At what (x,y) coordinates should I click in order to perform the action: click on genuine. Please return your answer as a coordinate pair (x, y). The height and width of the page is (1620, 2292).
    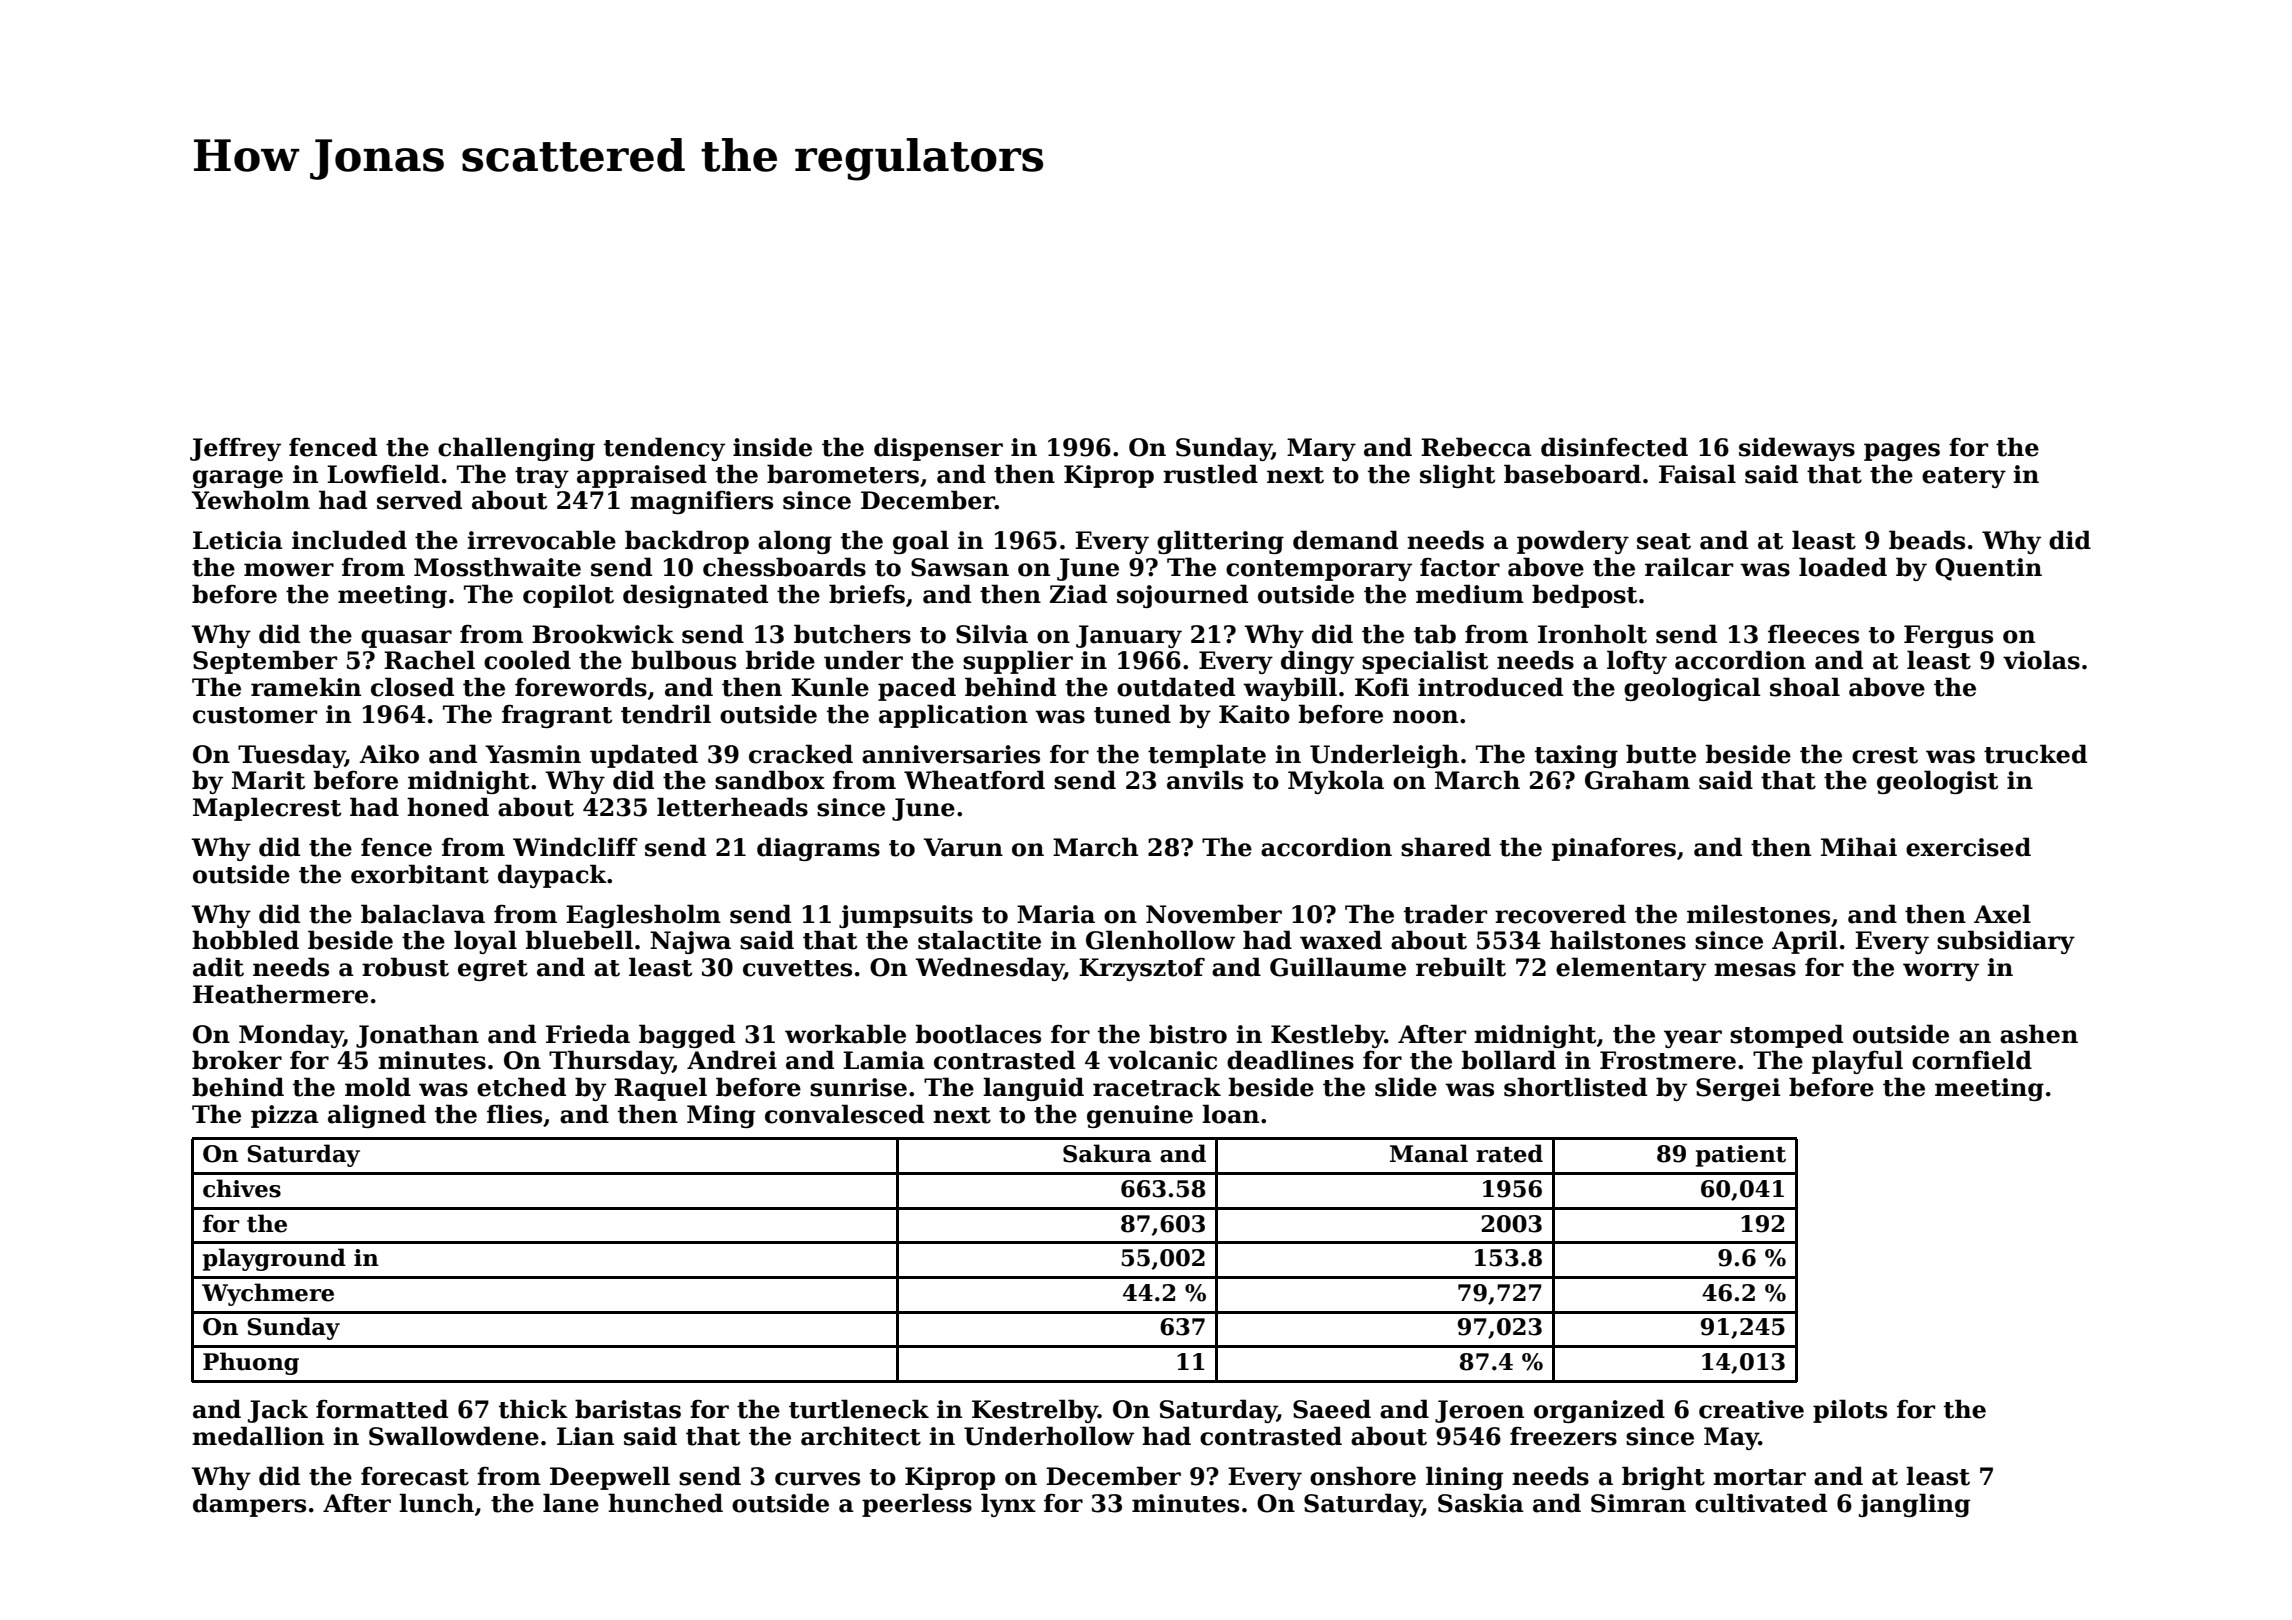
    Looking at the image, I should click on (1140, 1116).
